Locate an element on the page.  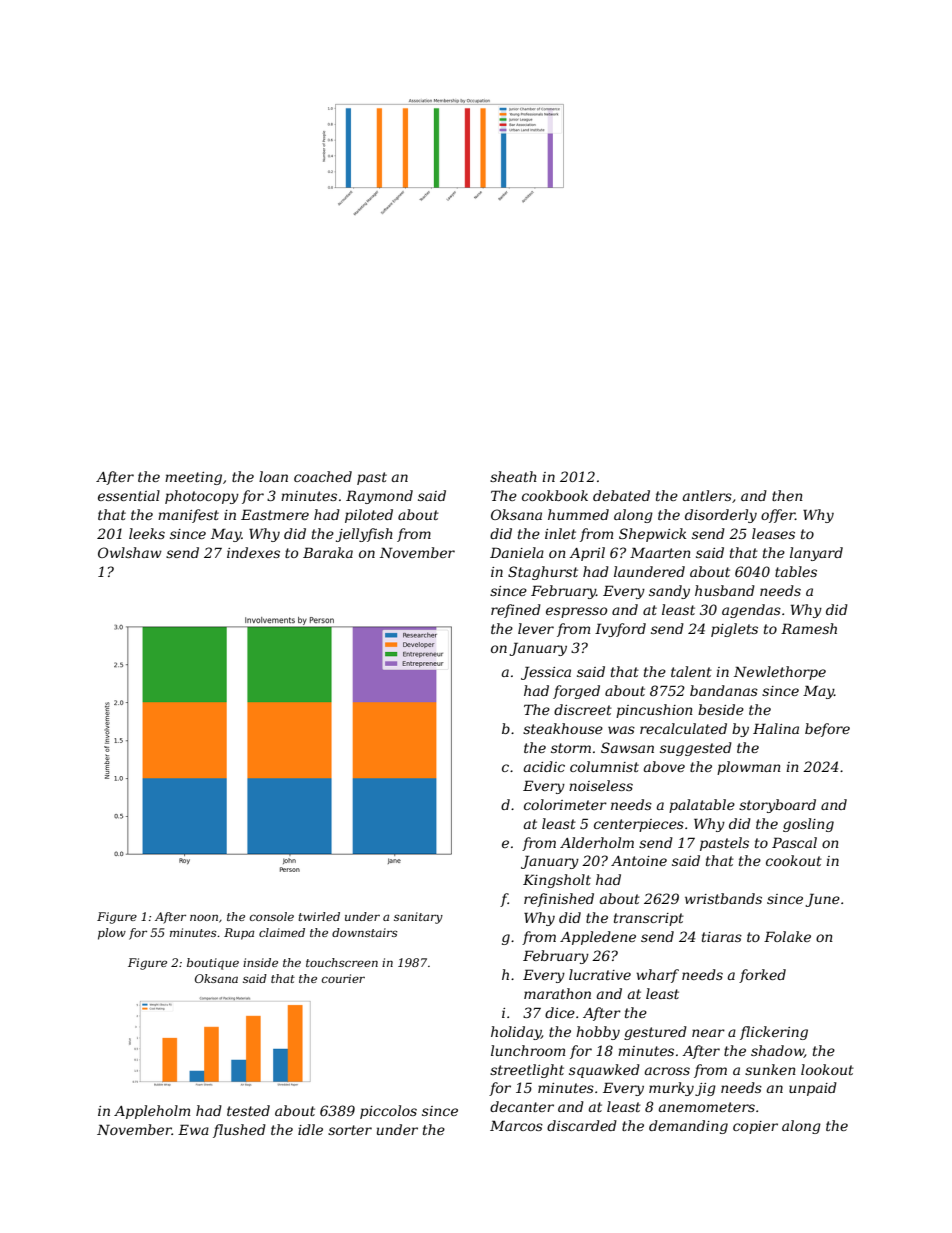
Appleholm is located at coordinates (152, 1112).
